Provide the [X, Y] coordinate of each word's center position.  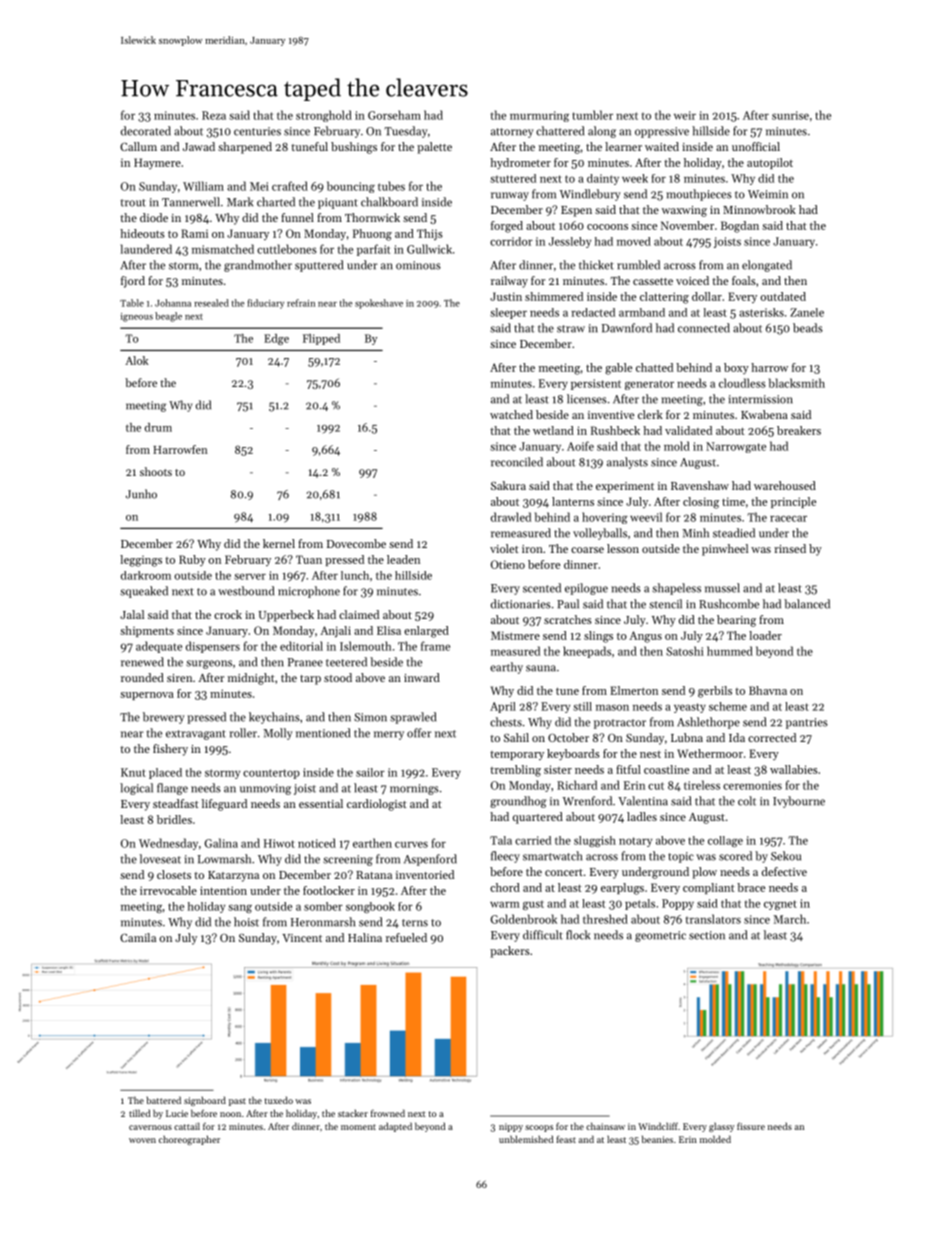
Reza [214, 115]
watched [511, 414]
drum [158, 427]
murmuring [539, 116]
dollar [707, 296]
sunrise [790, 115]
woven [142, 1140]
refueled [406, 937]
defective [784, 871]
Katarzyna [233, 876]
